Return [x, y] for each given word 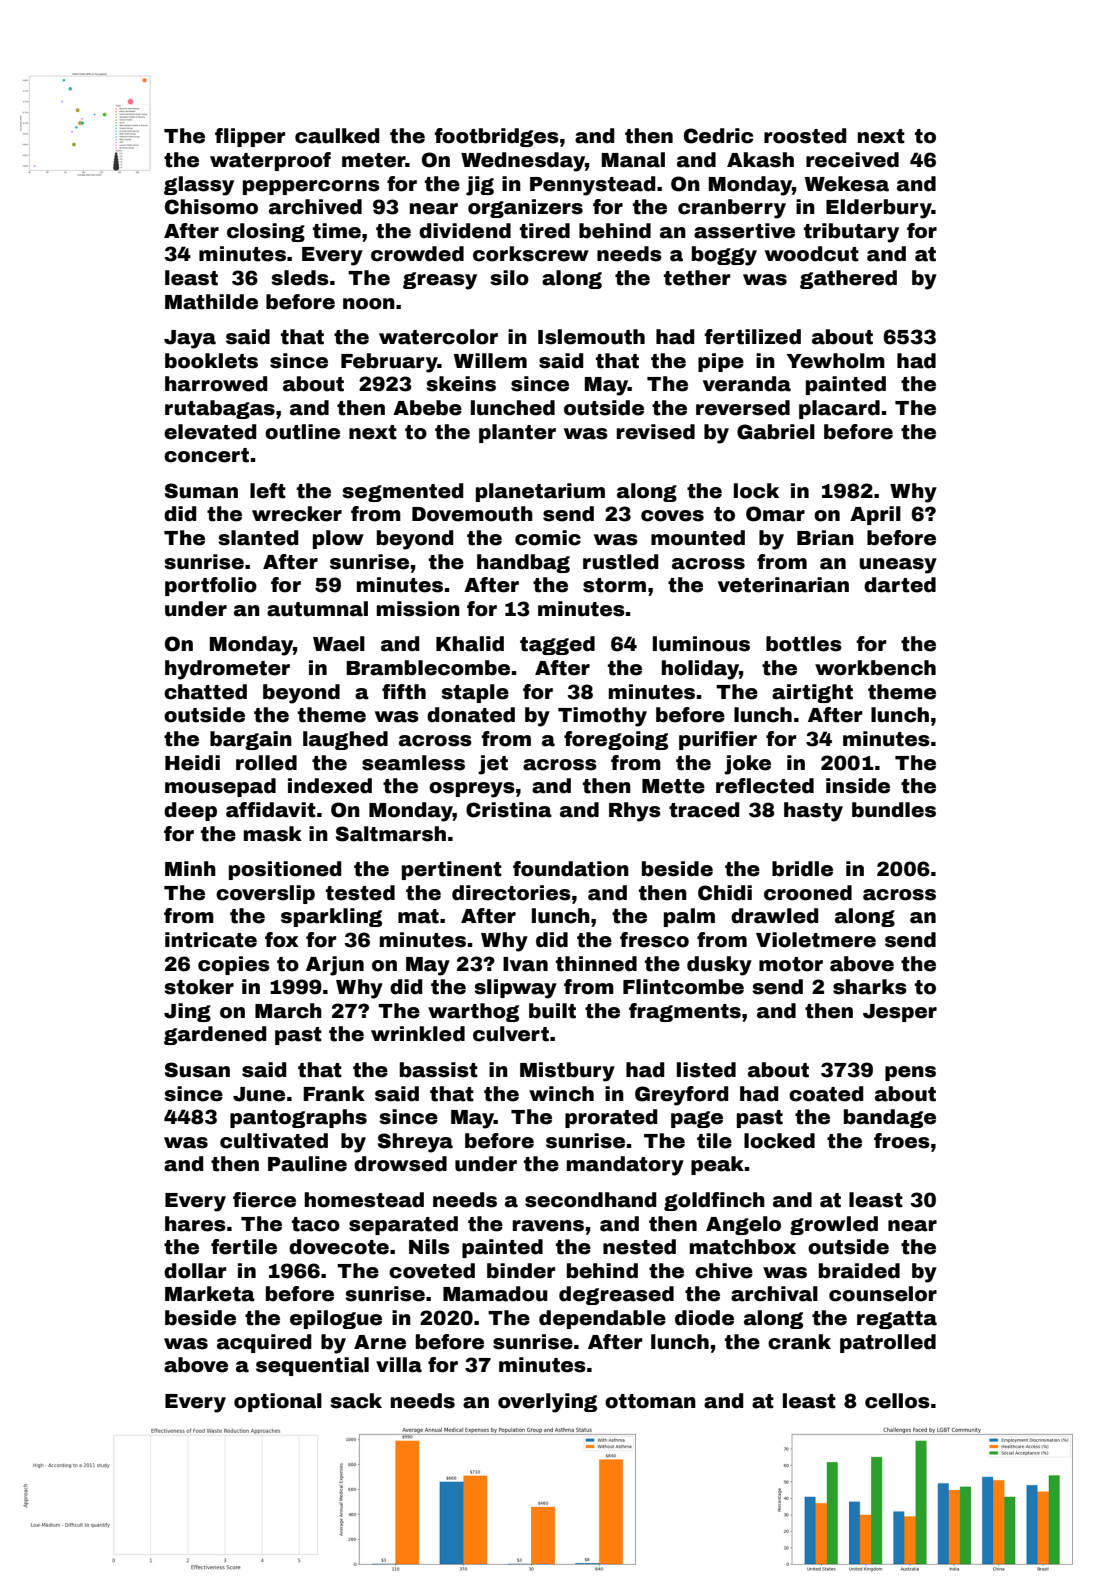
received [852, 160]
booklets [211, 361]
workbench [875, 668]
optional [278, 1402]
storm [614, 585]
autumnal [317, 609]
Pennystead [592, 186]
